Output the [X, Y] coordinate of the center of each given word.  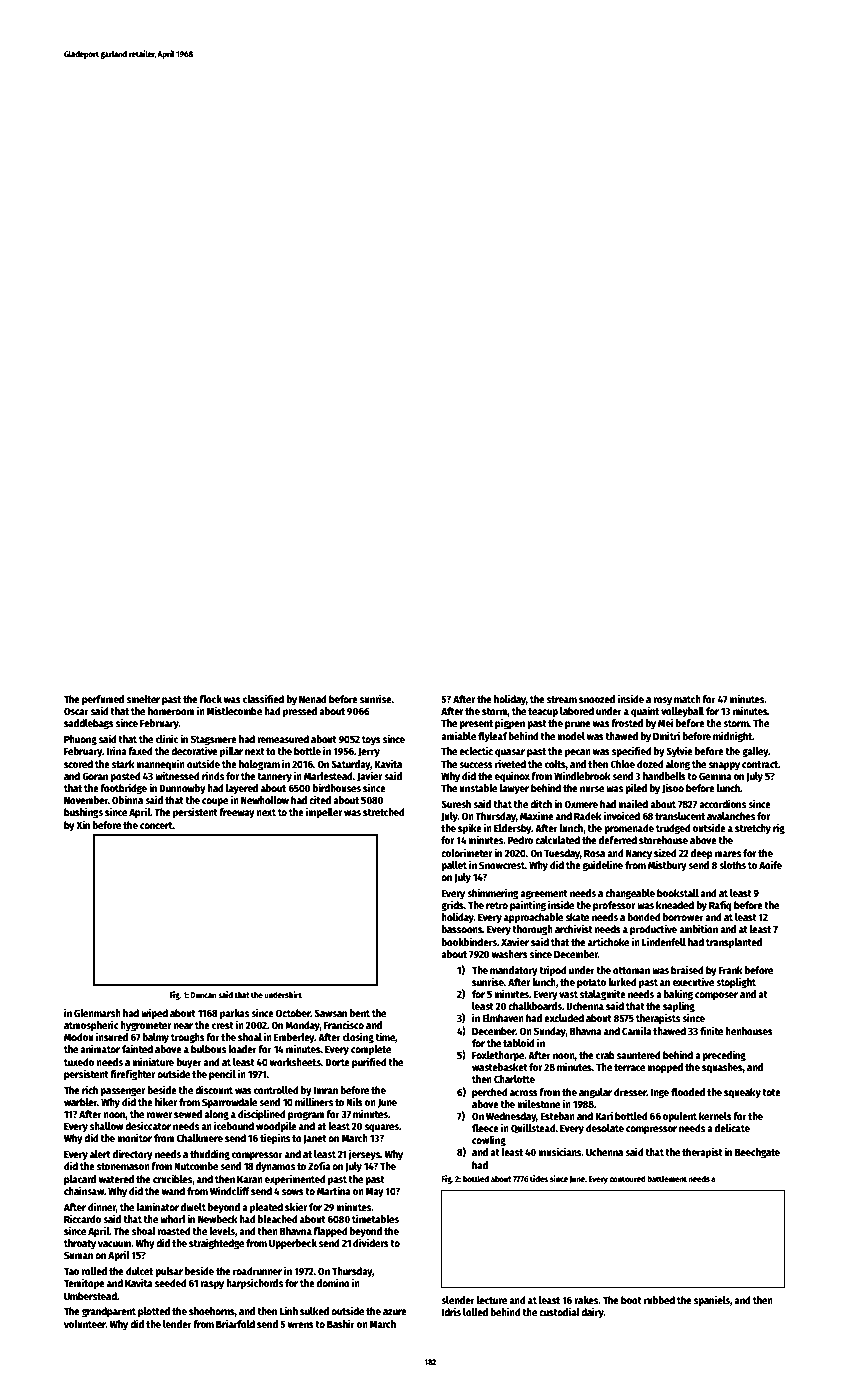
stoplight [736, 983]
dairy [592, 1312]
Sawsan [330, 1013]
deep [702, 854]
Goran [95, 776]
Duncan [203, 995]
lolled [475, 1312]
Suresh [456, 804]
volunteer [85, 1324]
